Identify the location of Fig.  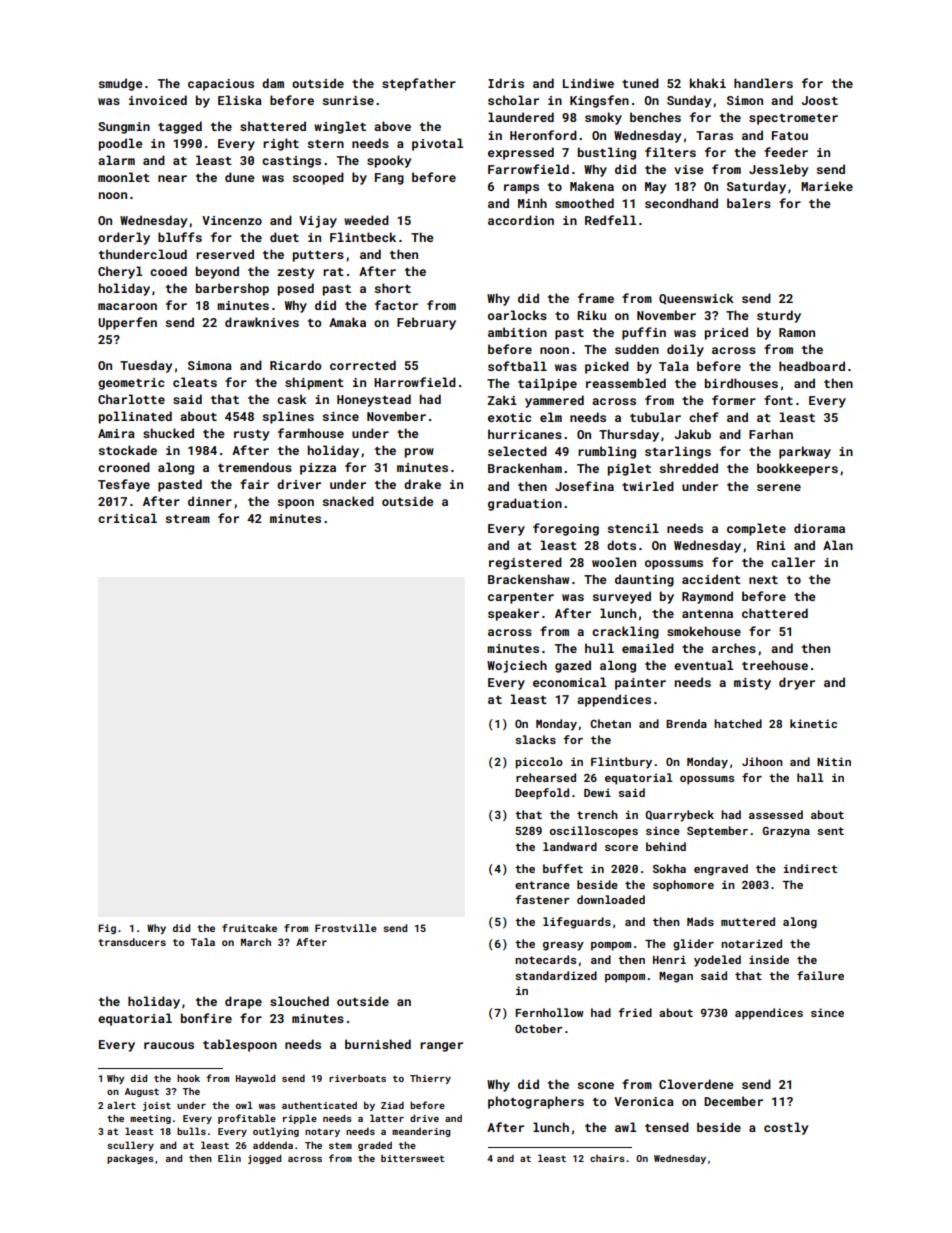
(107, 929).
